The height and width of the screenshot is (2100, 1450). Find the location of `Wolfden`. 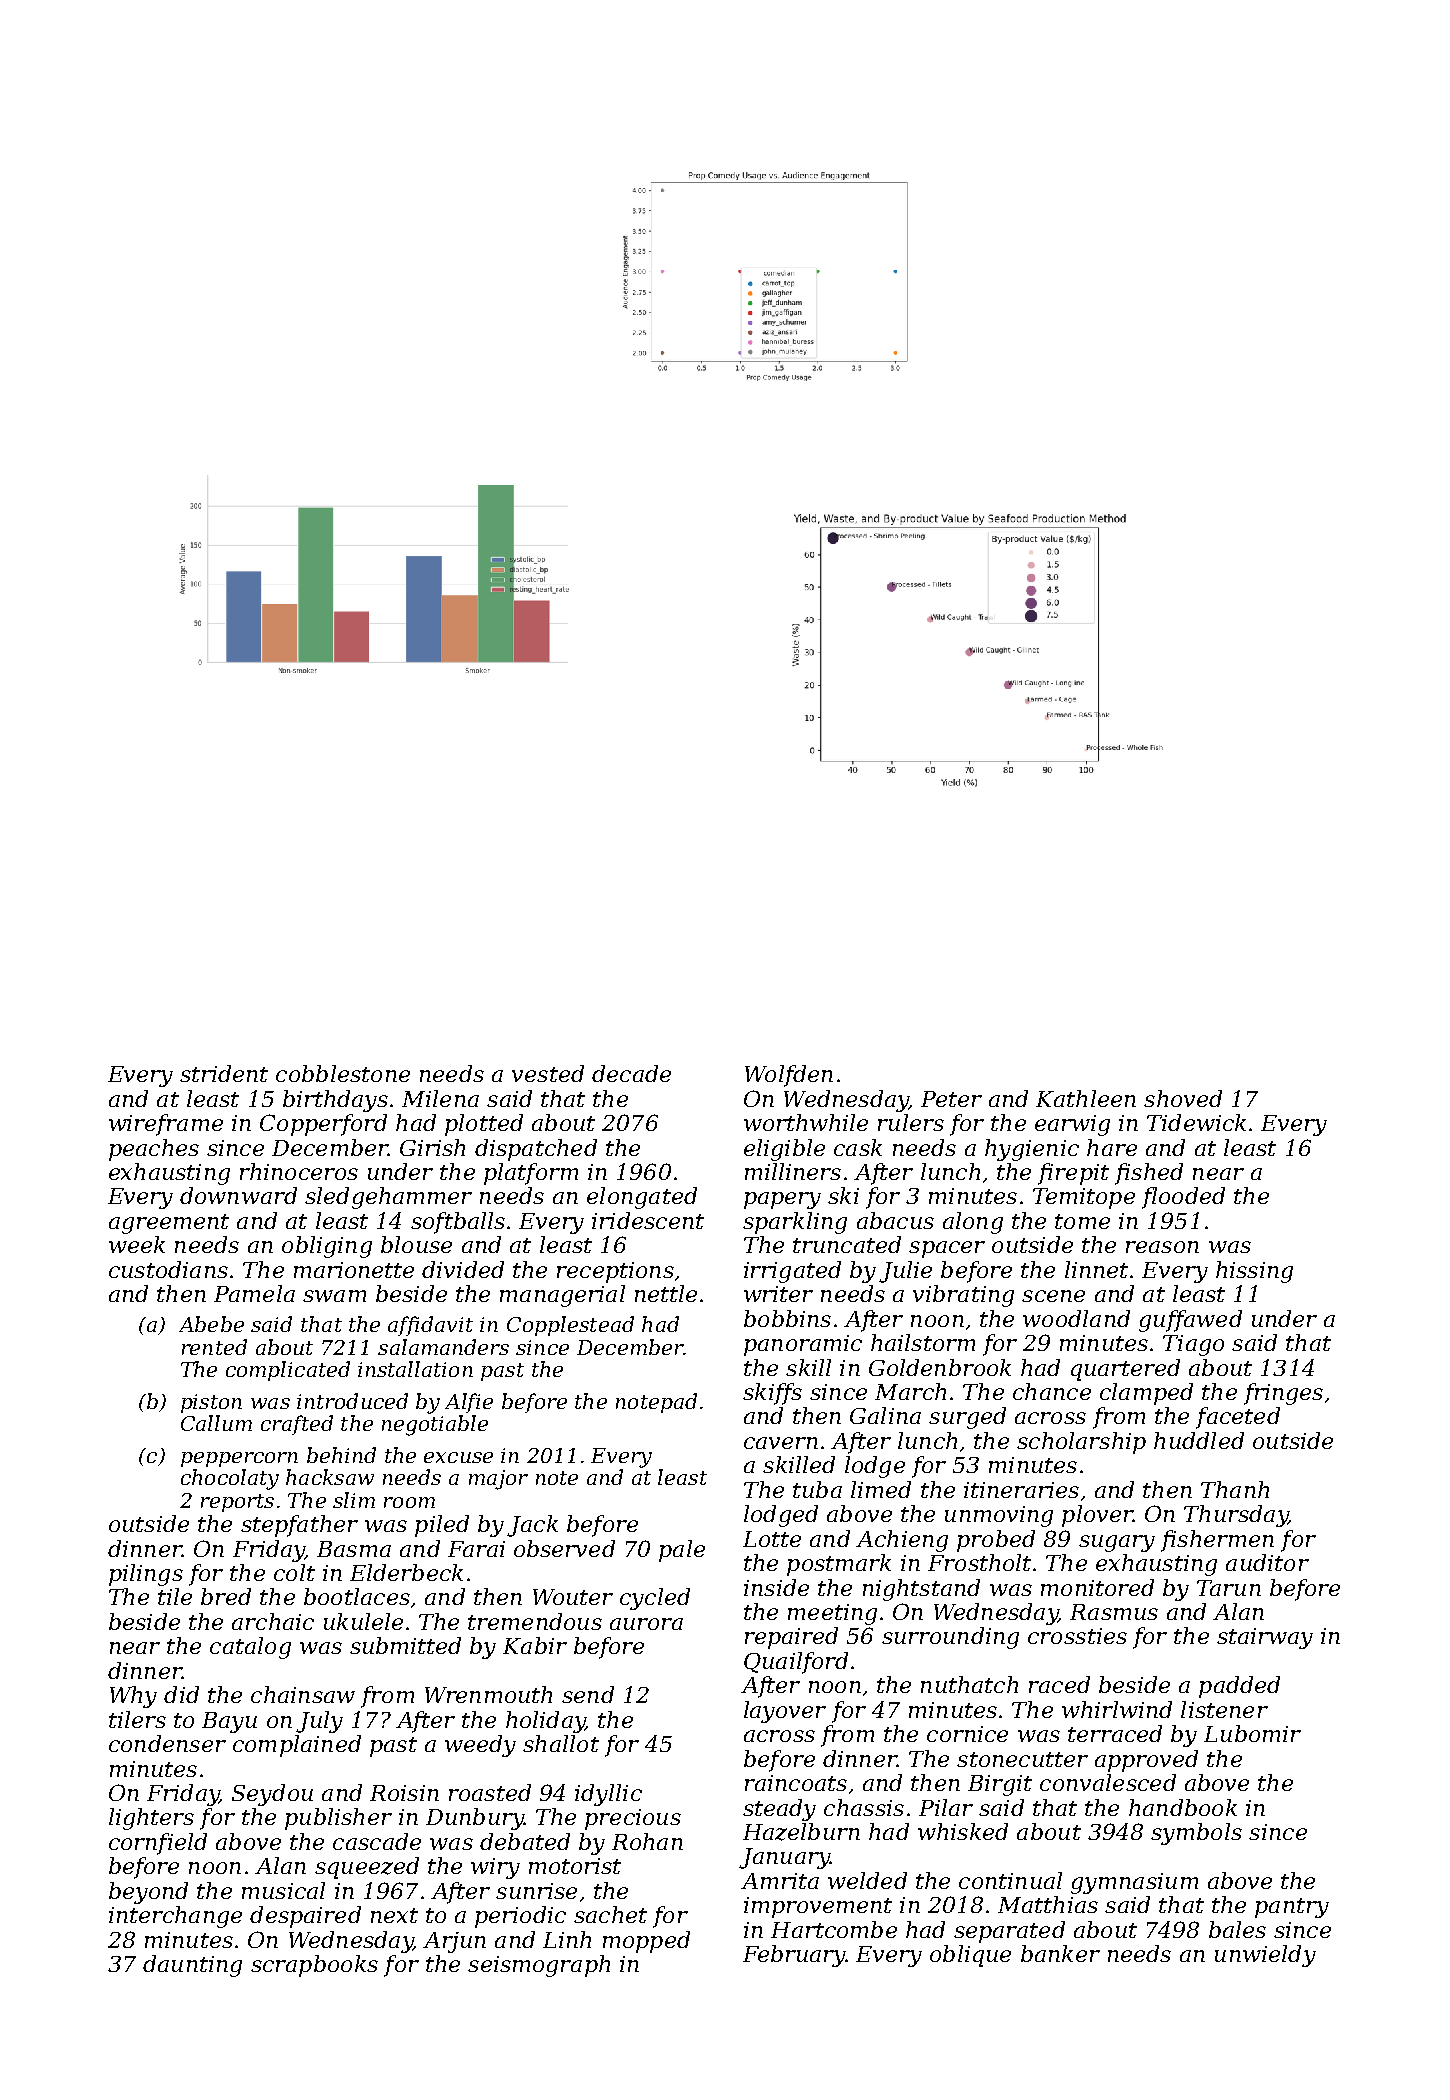

Wolfden is located at coordinates (789, 1076).
